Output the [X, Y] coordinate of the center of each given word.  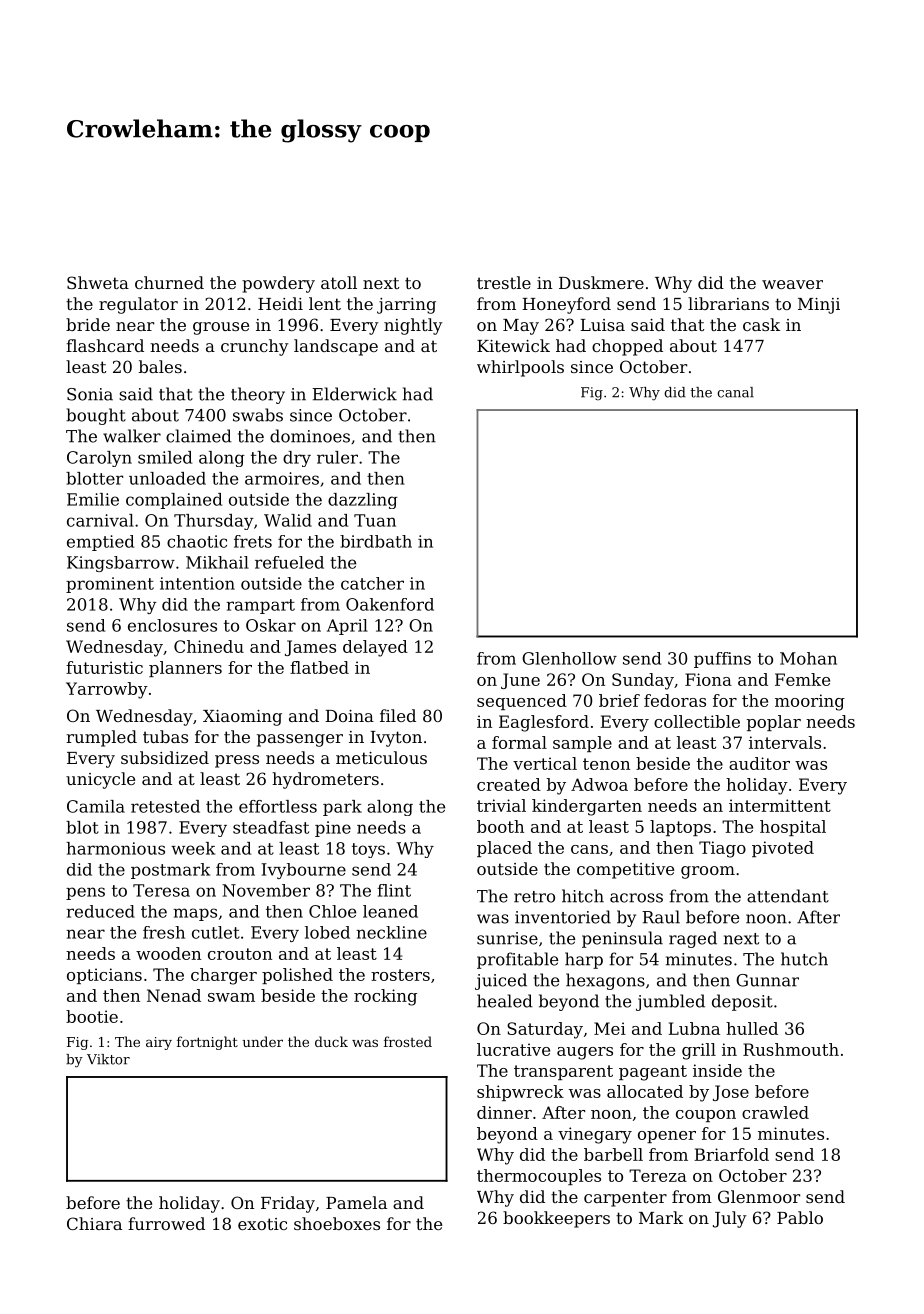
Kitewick [513, 345]
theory [258, 395]
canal [735, 392]
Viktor [108, 1059]
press [237, 761]
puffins [722, 660]
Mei [610, 1028]
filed [398, 715]
